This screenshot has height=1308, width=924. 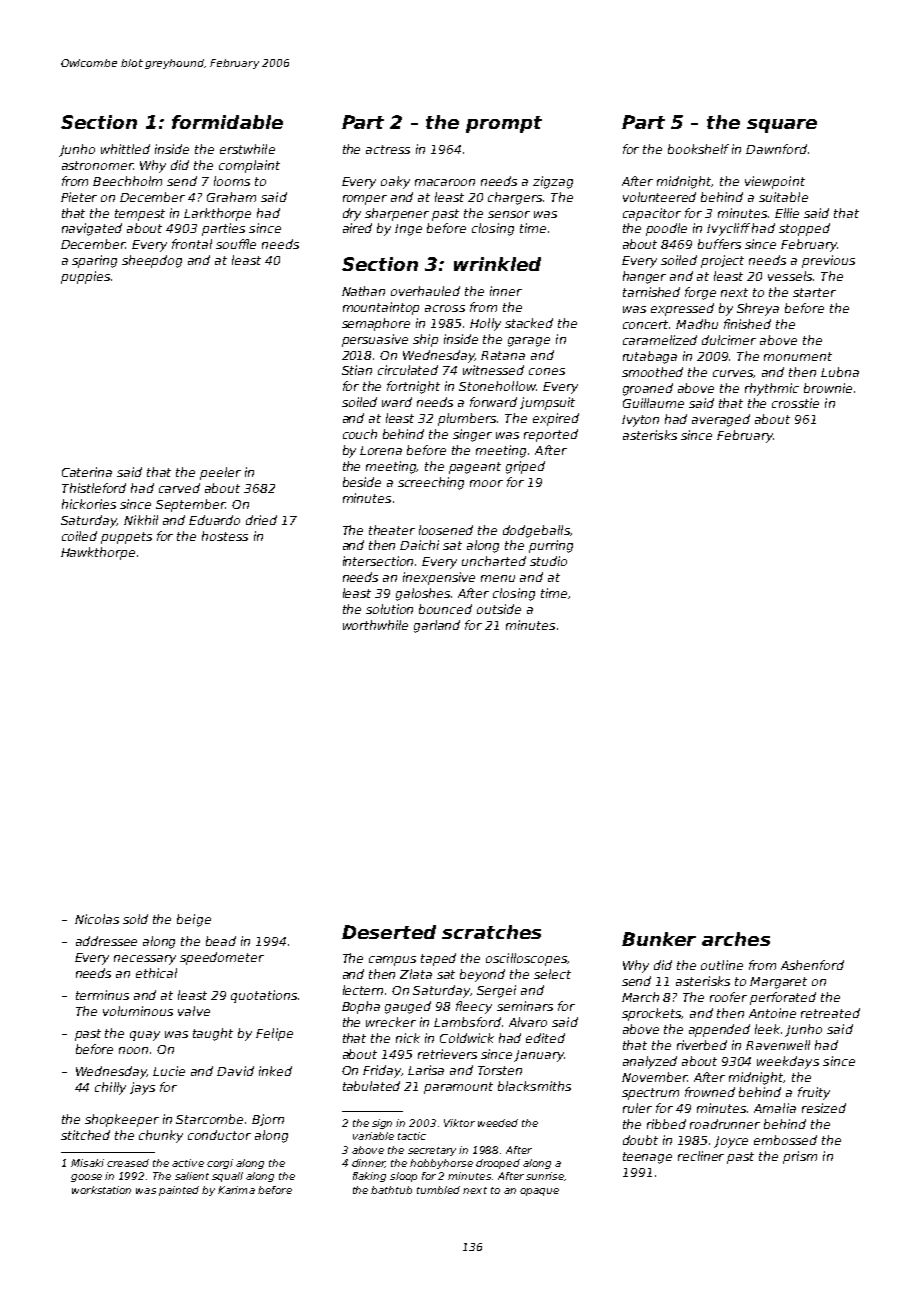 What do you see at coordinates (179, 1191) in the screenshot?
I see `painted` at bounding box center [179, 1191].
